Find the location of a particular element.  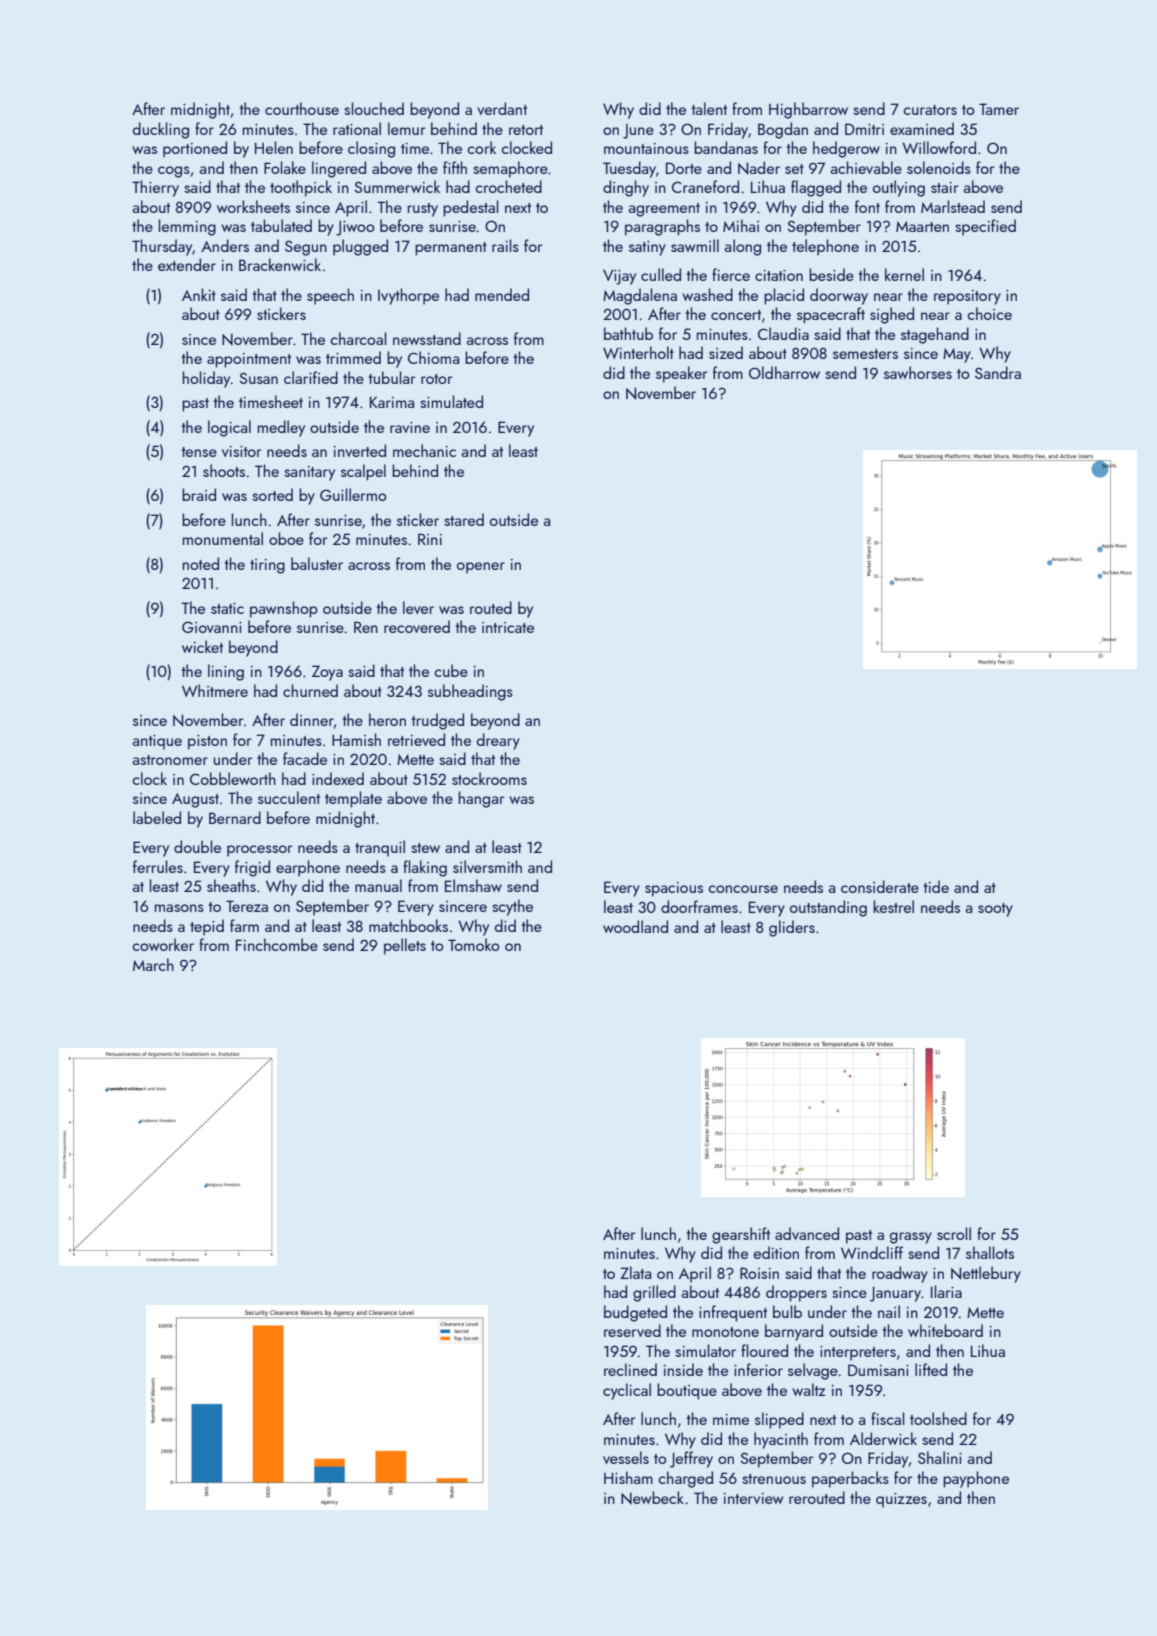

coworker is located at coordinates (163, 944).
